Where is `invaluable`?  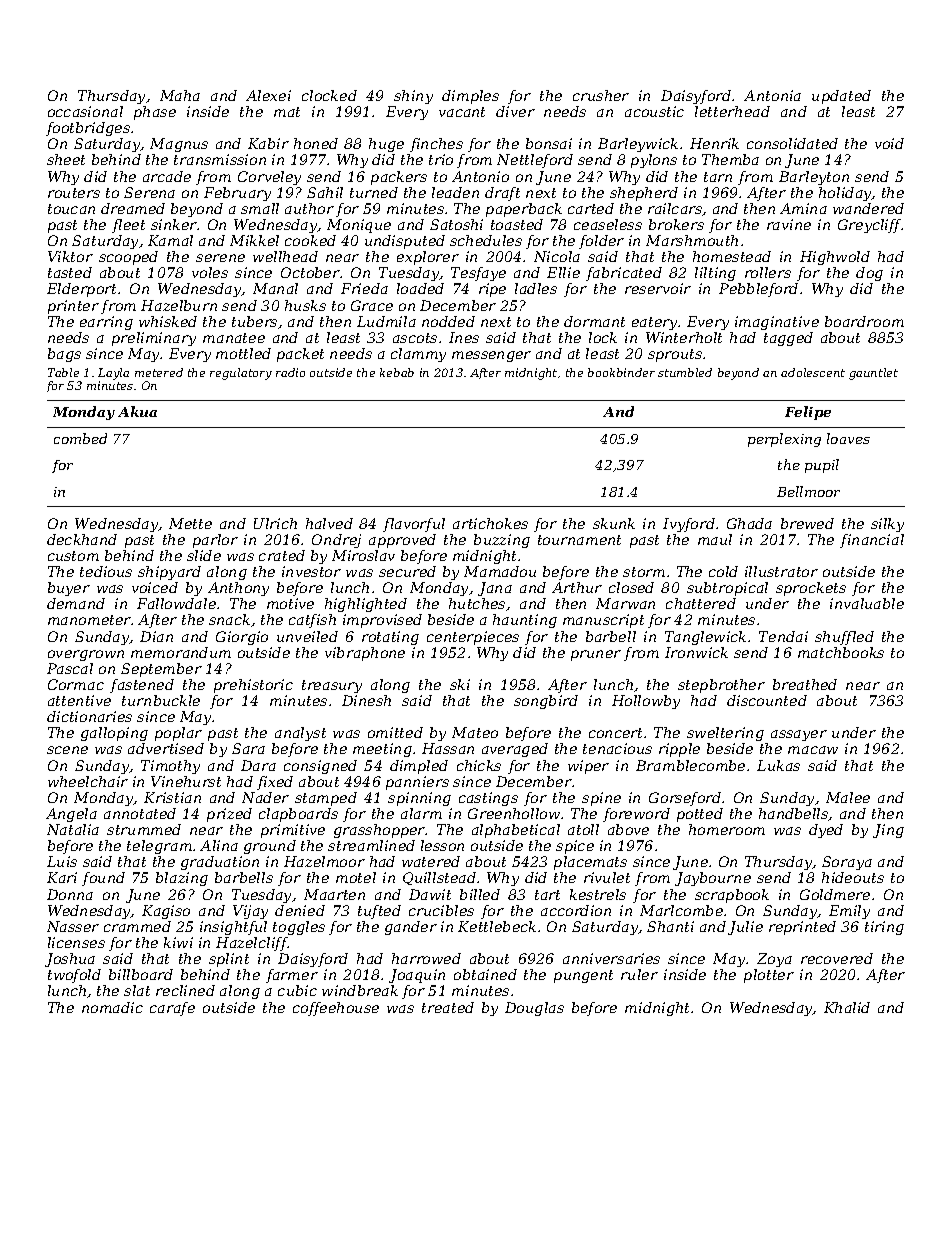
invaluable is located at coordinates (867, 603).
